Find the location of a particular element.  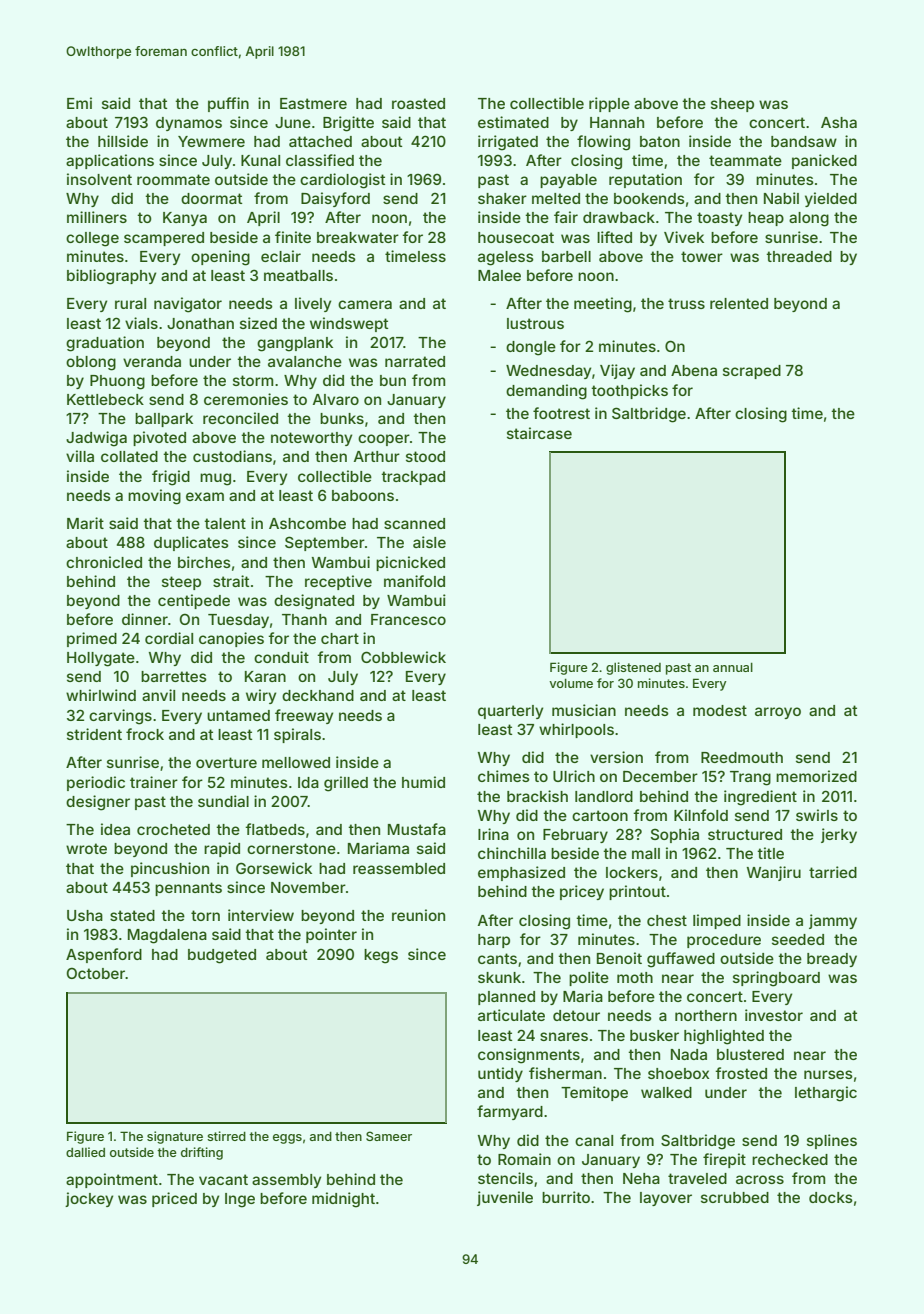

budgeted is located at coordinates (222, 956).
